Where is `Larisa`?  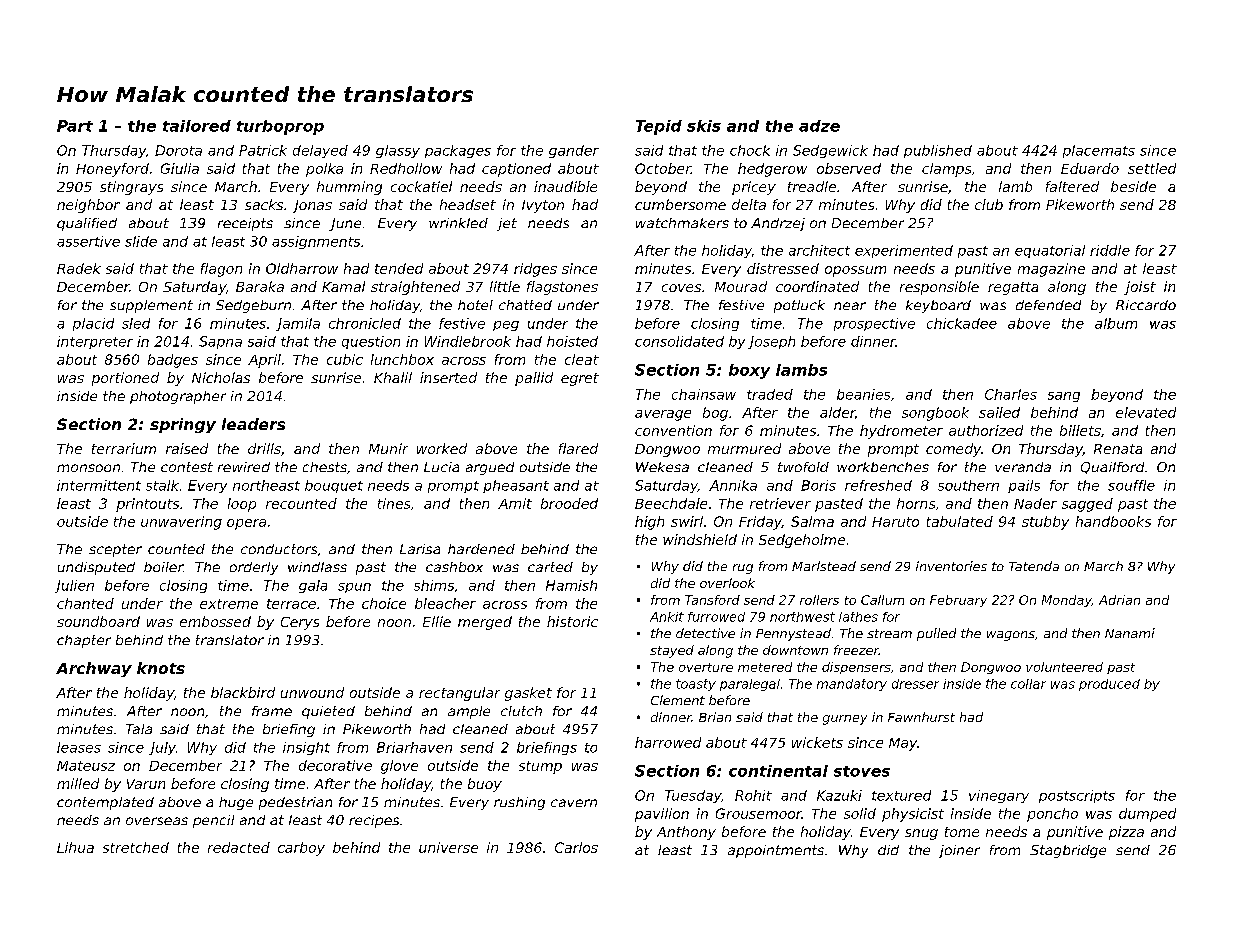 Larisa is located at coordinates (420, 549).
